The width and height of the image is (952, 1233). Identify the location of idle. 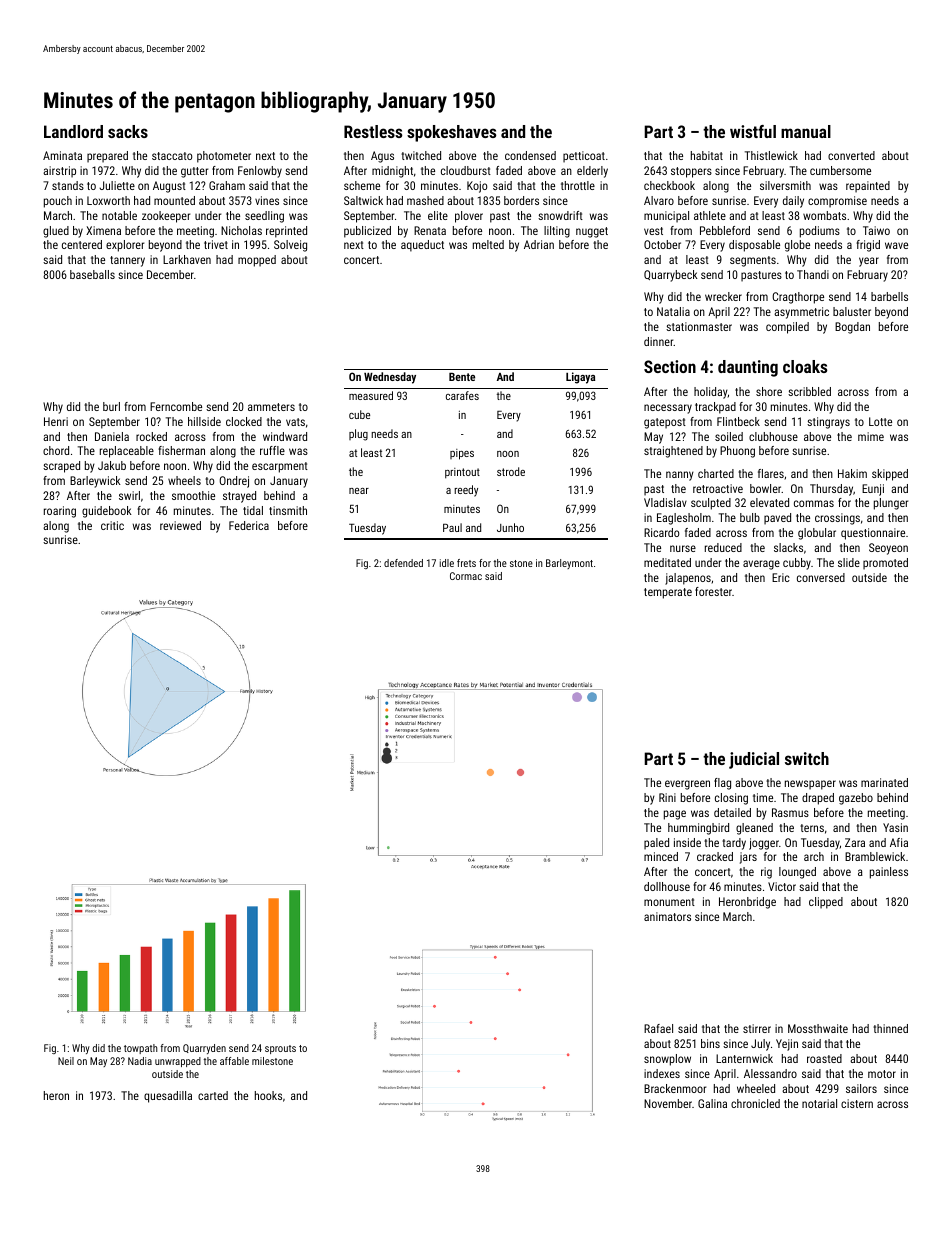
(447, 563).
